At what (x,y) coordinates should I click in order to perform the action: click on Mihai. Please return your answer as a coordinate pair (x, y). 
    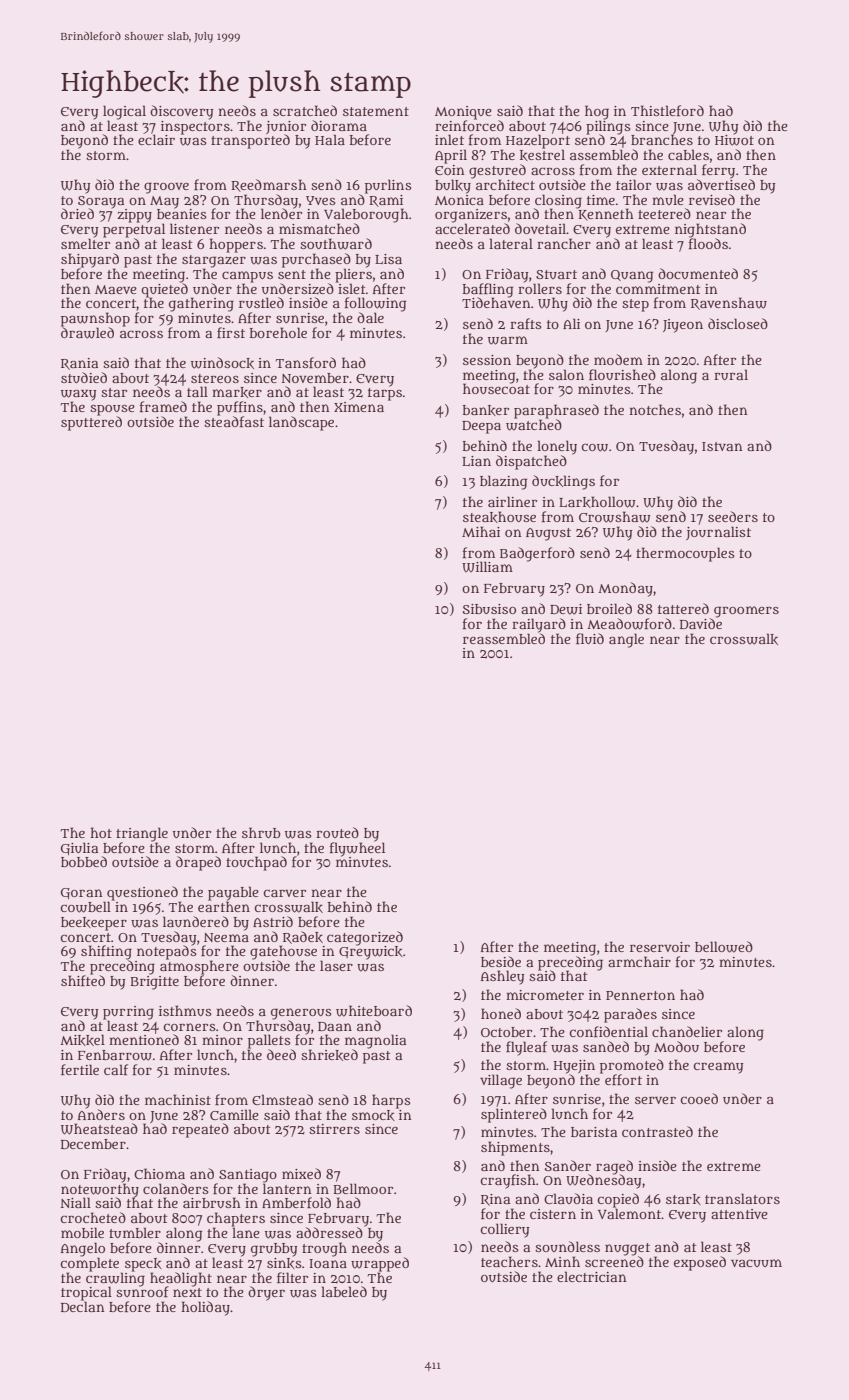
    Looking at the image, I should click on (481, 531).
